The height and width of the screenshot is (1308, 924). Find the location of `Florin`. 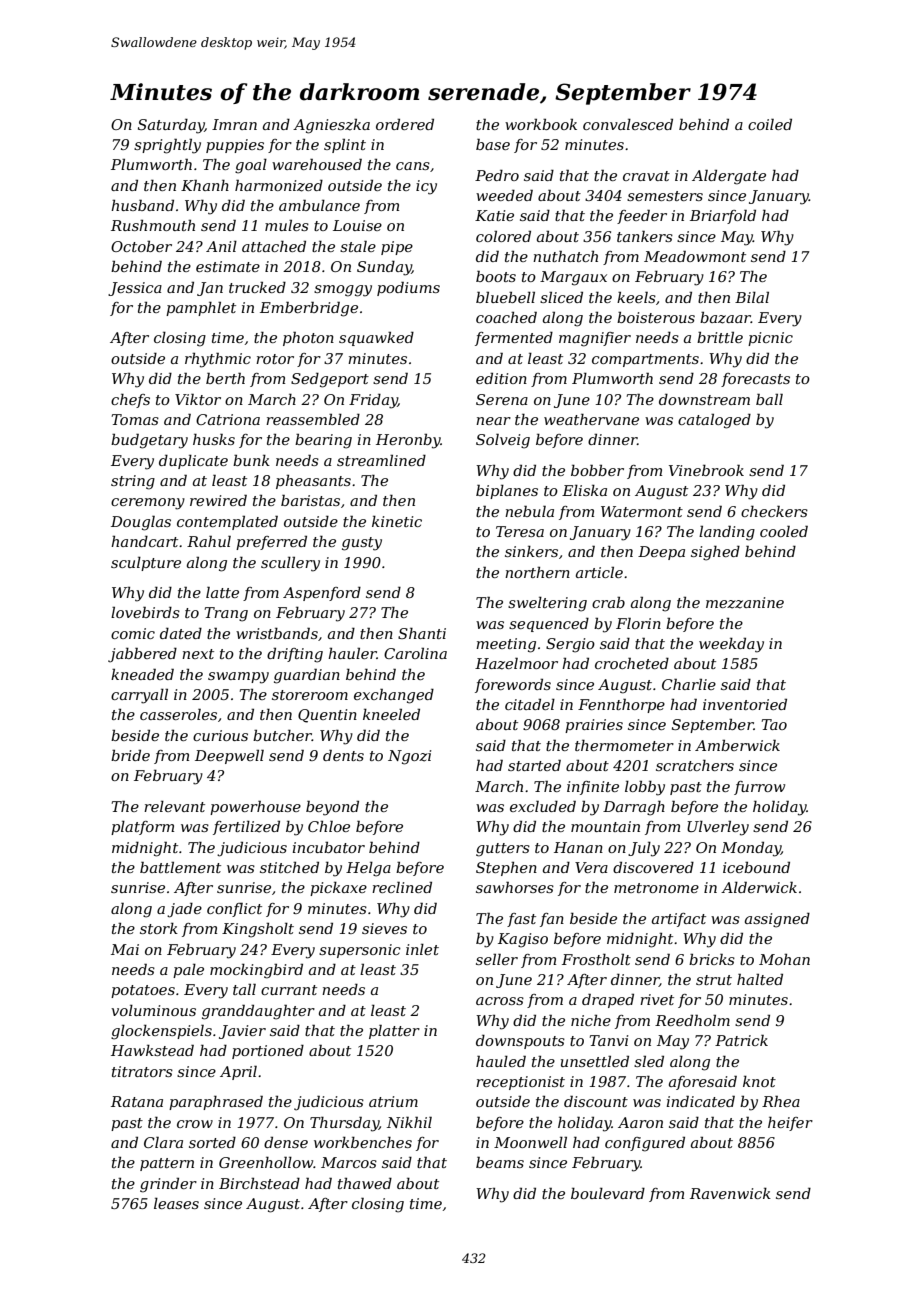

Florin is located at coordinates (638, 623).
